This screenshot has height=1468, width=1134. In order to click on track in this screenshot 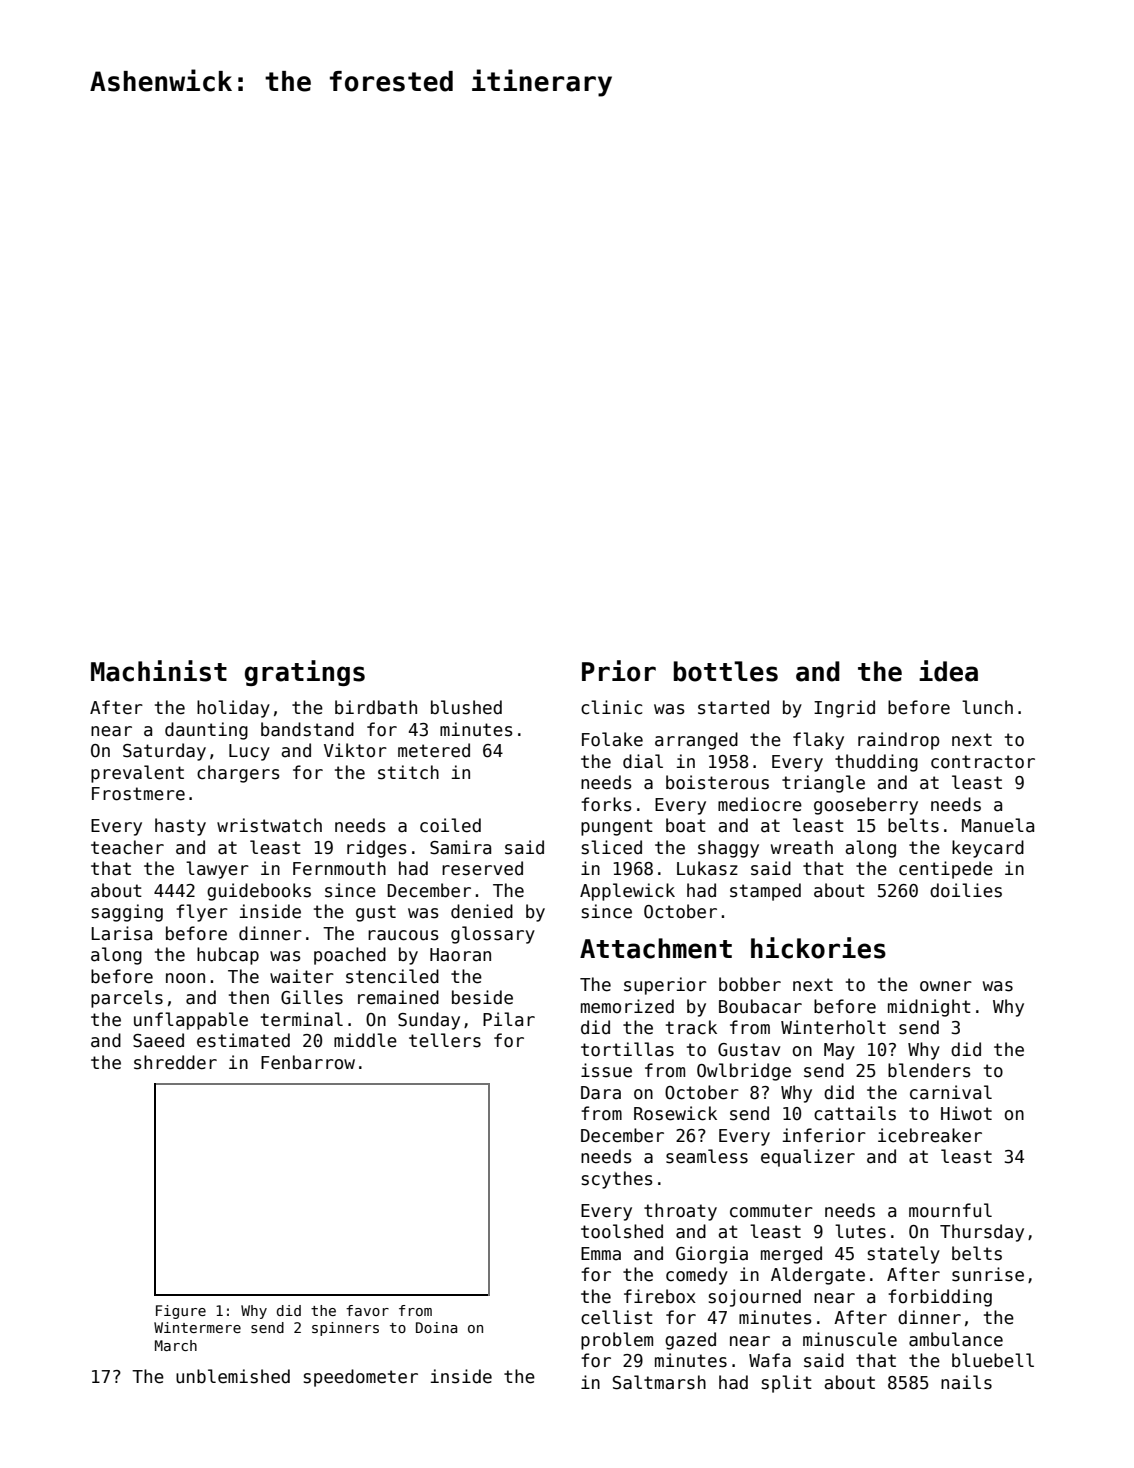, I will do `click(691, 1027)`.
